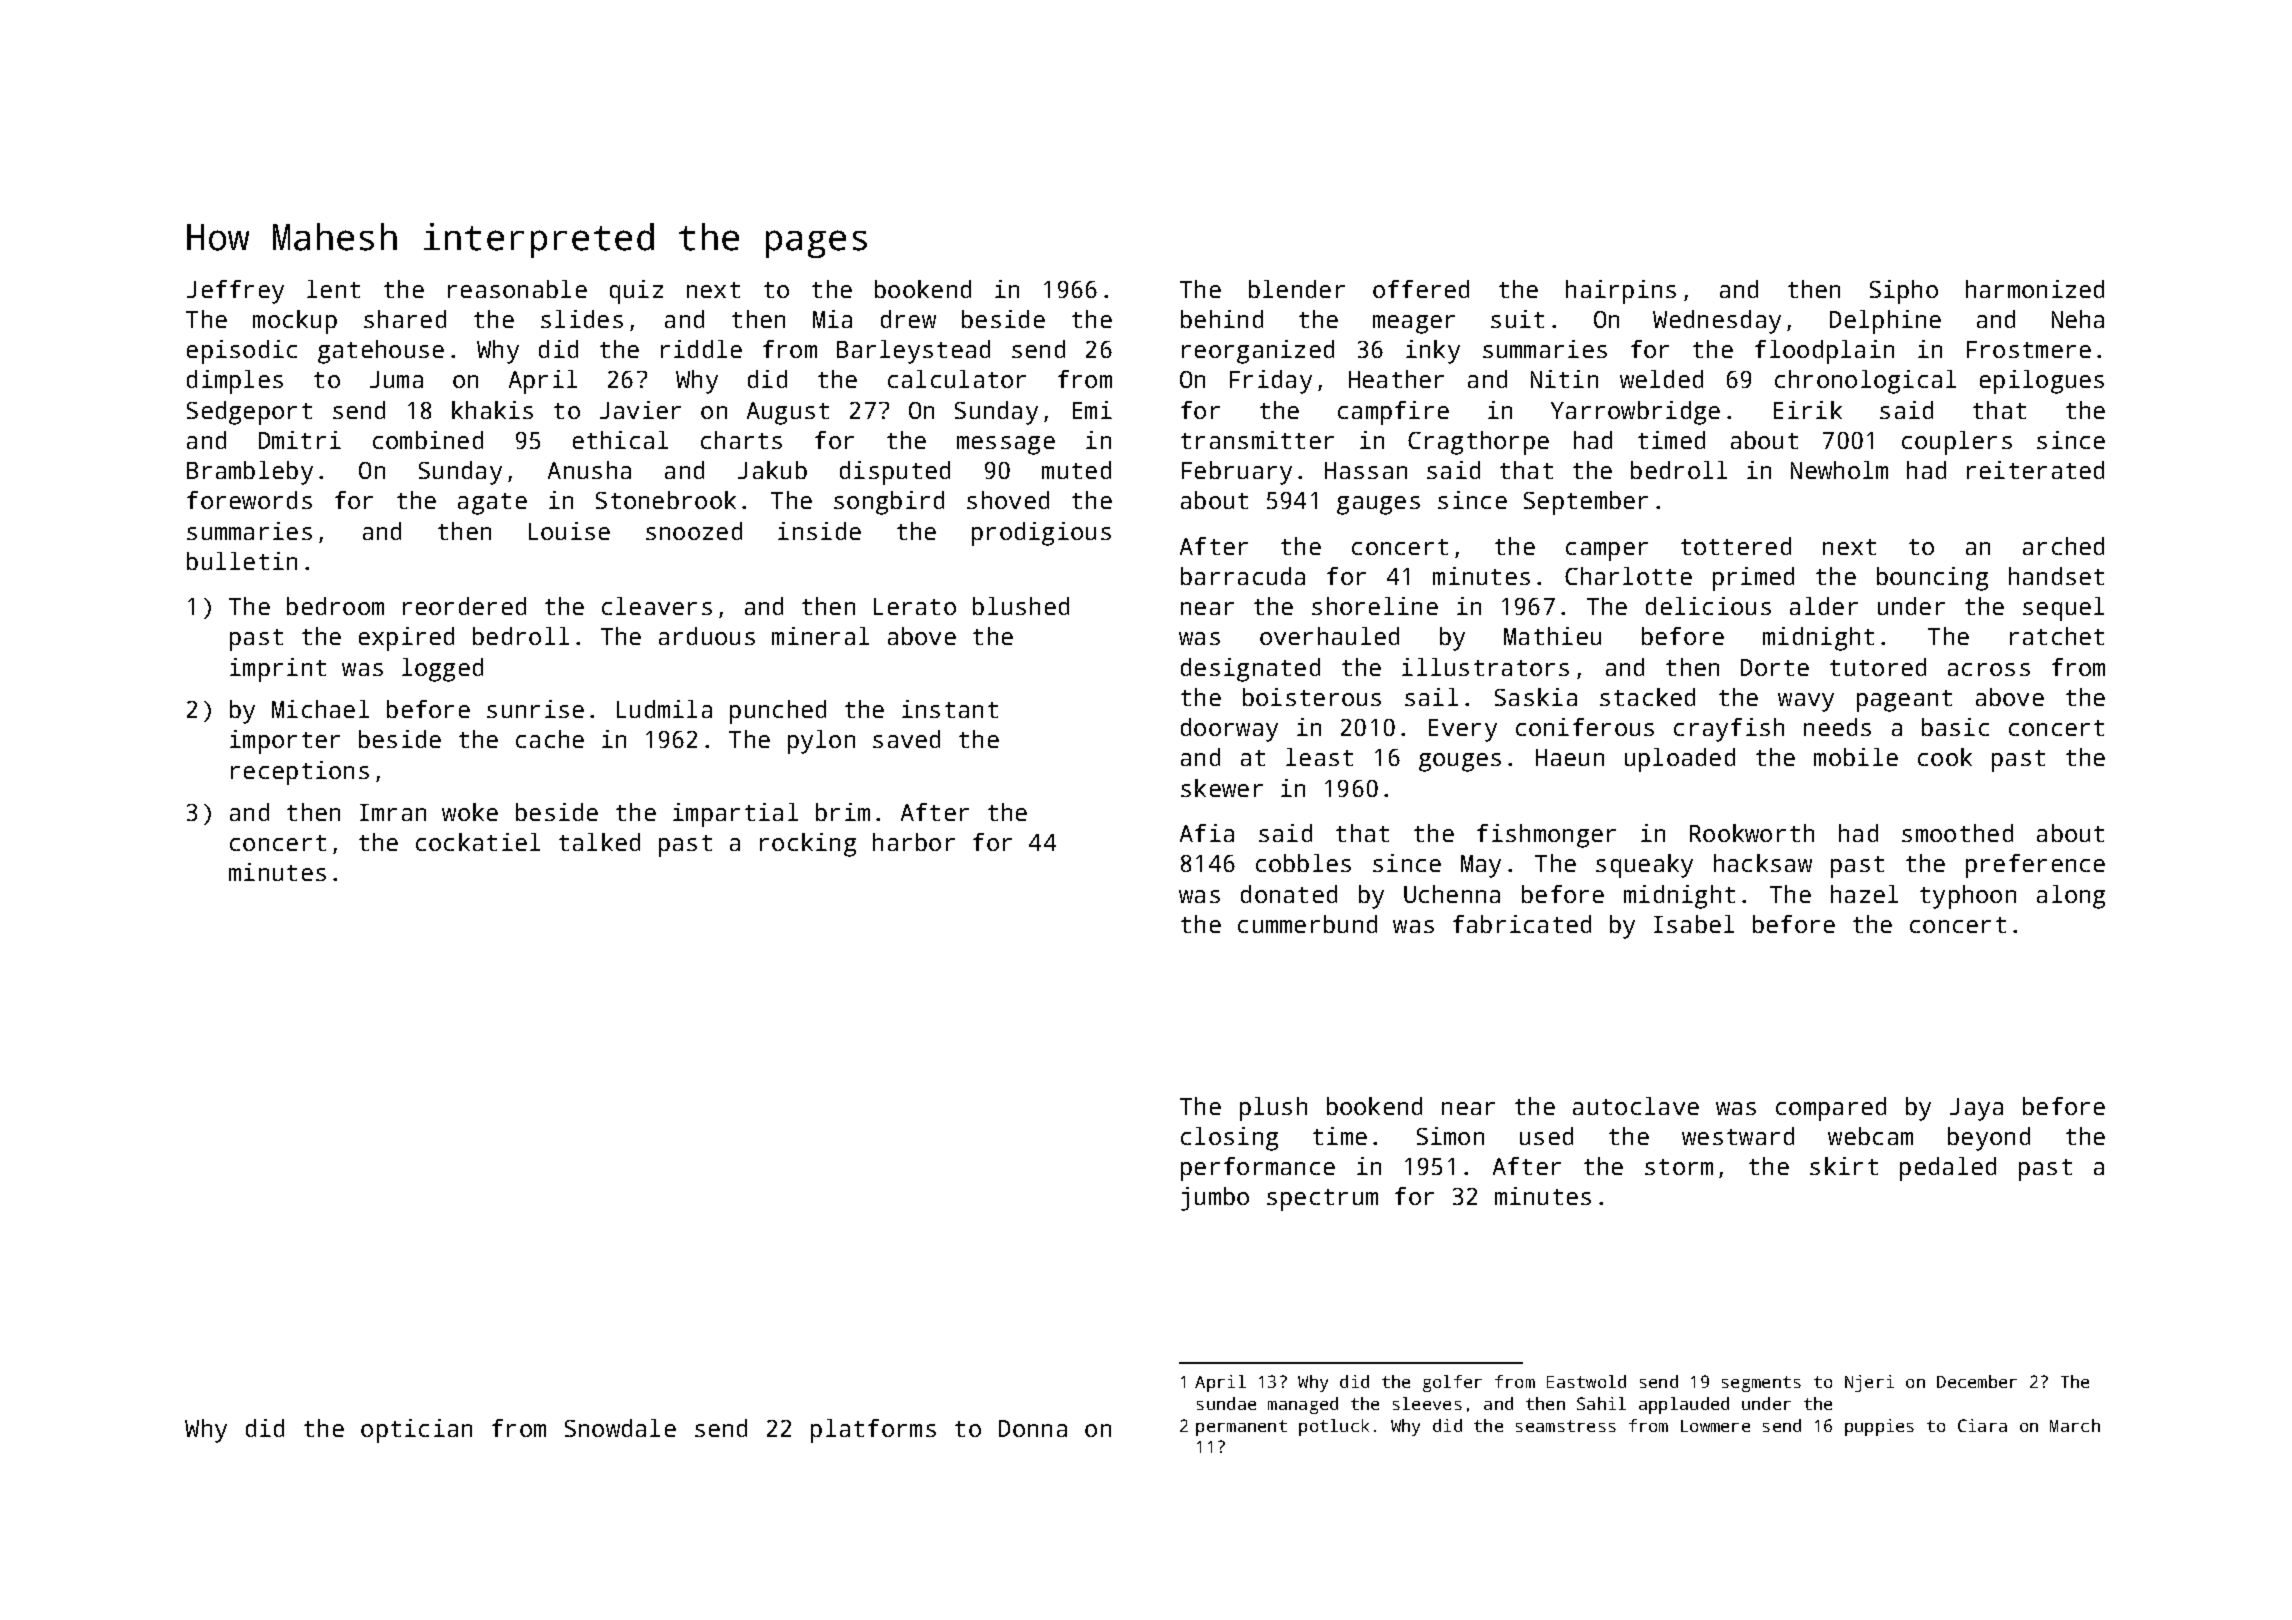  I want to click on Snowdale, so click(620, 1428).
